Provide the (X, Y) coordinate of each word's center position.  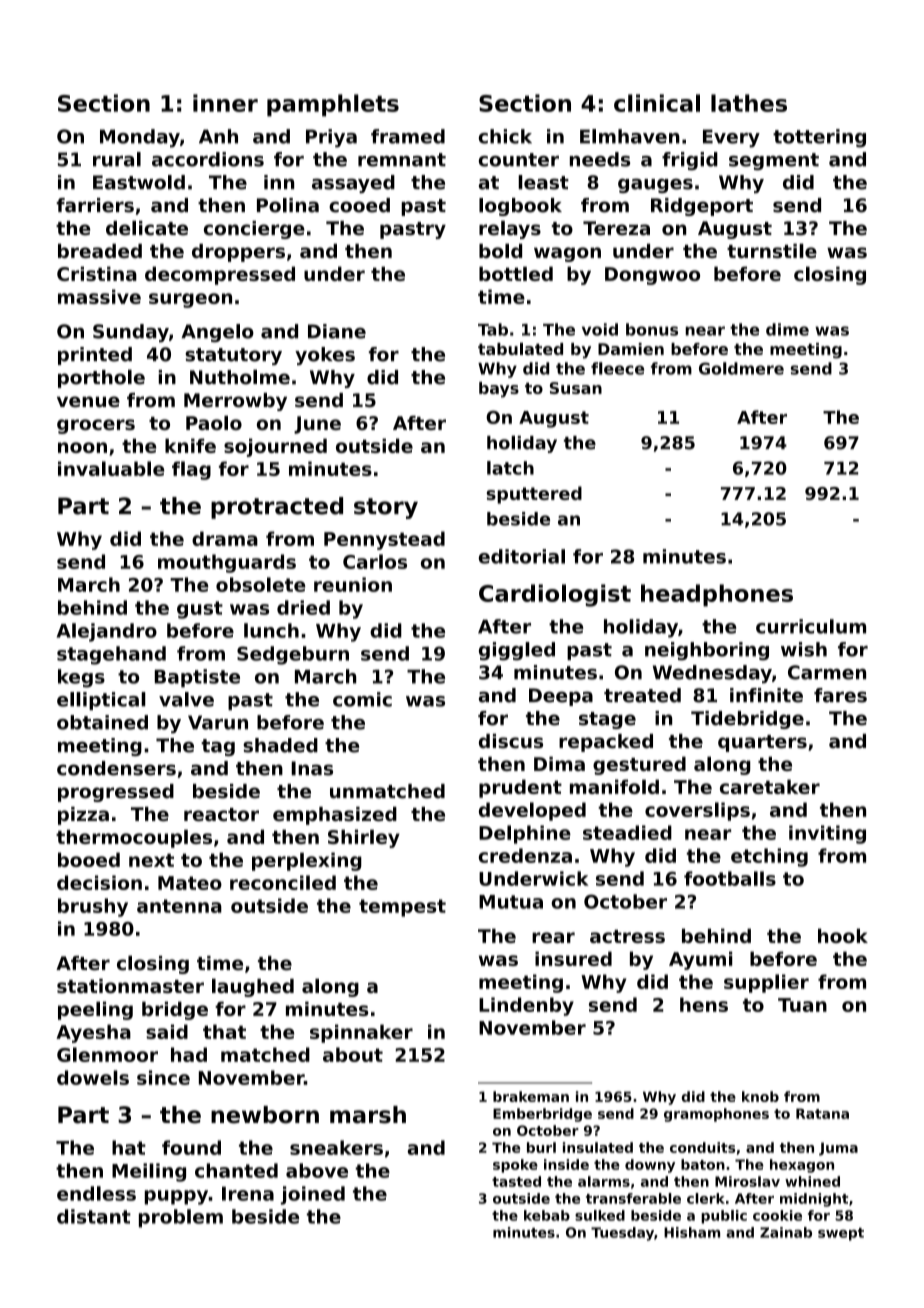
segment (774, 161)
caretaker (770, 786)
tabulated (520, 348)
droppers (238, 253)
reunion (353, 584)
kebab (547, 1215)
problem (181, 1218)
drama (225, 538)
